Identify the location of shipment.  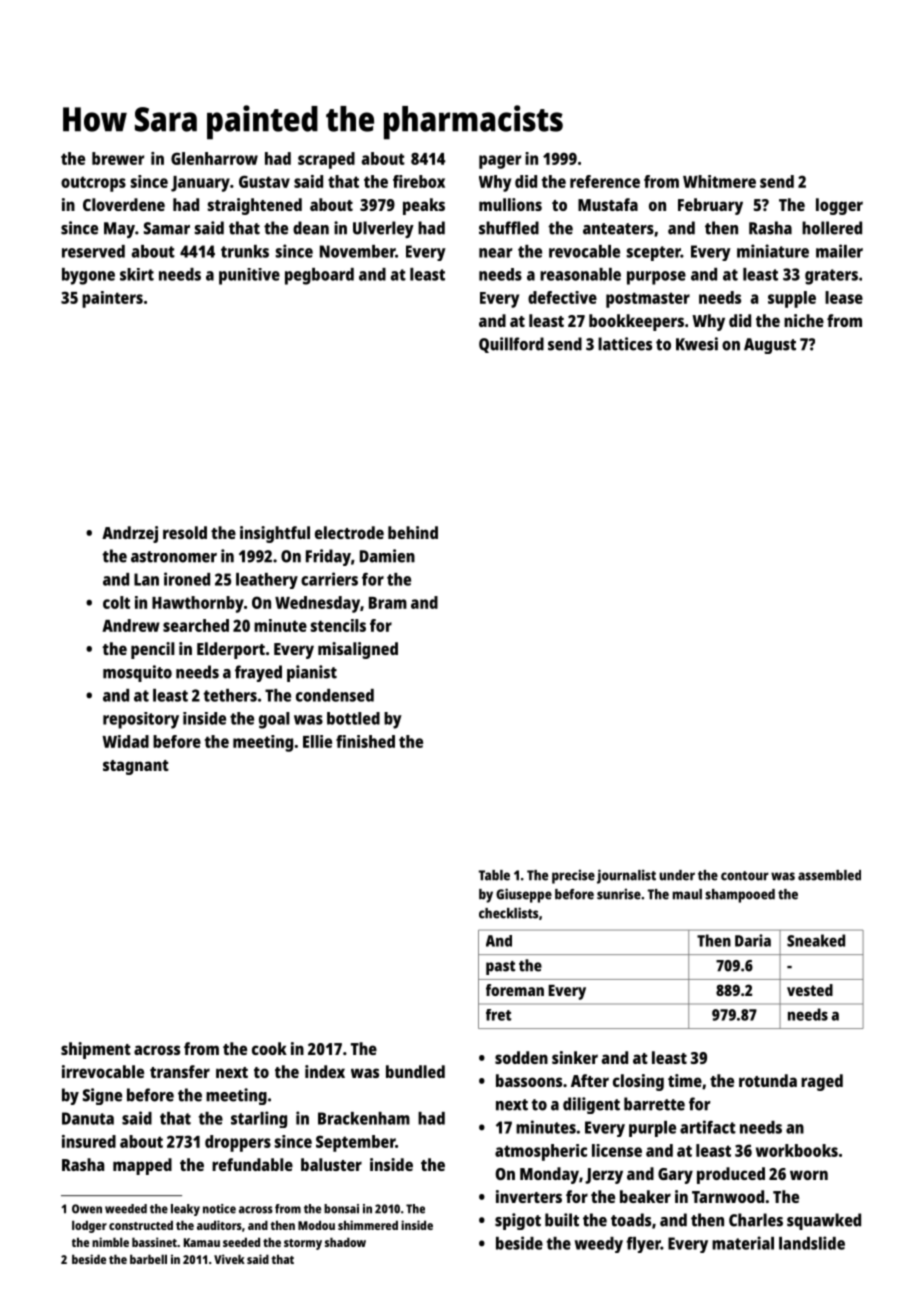
(96, 1050).
